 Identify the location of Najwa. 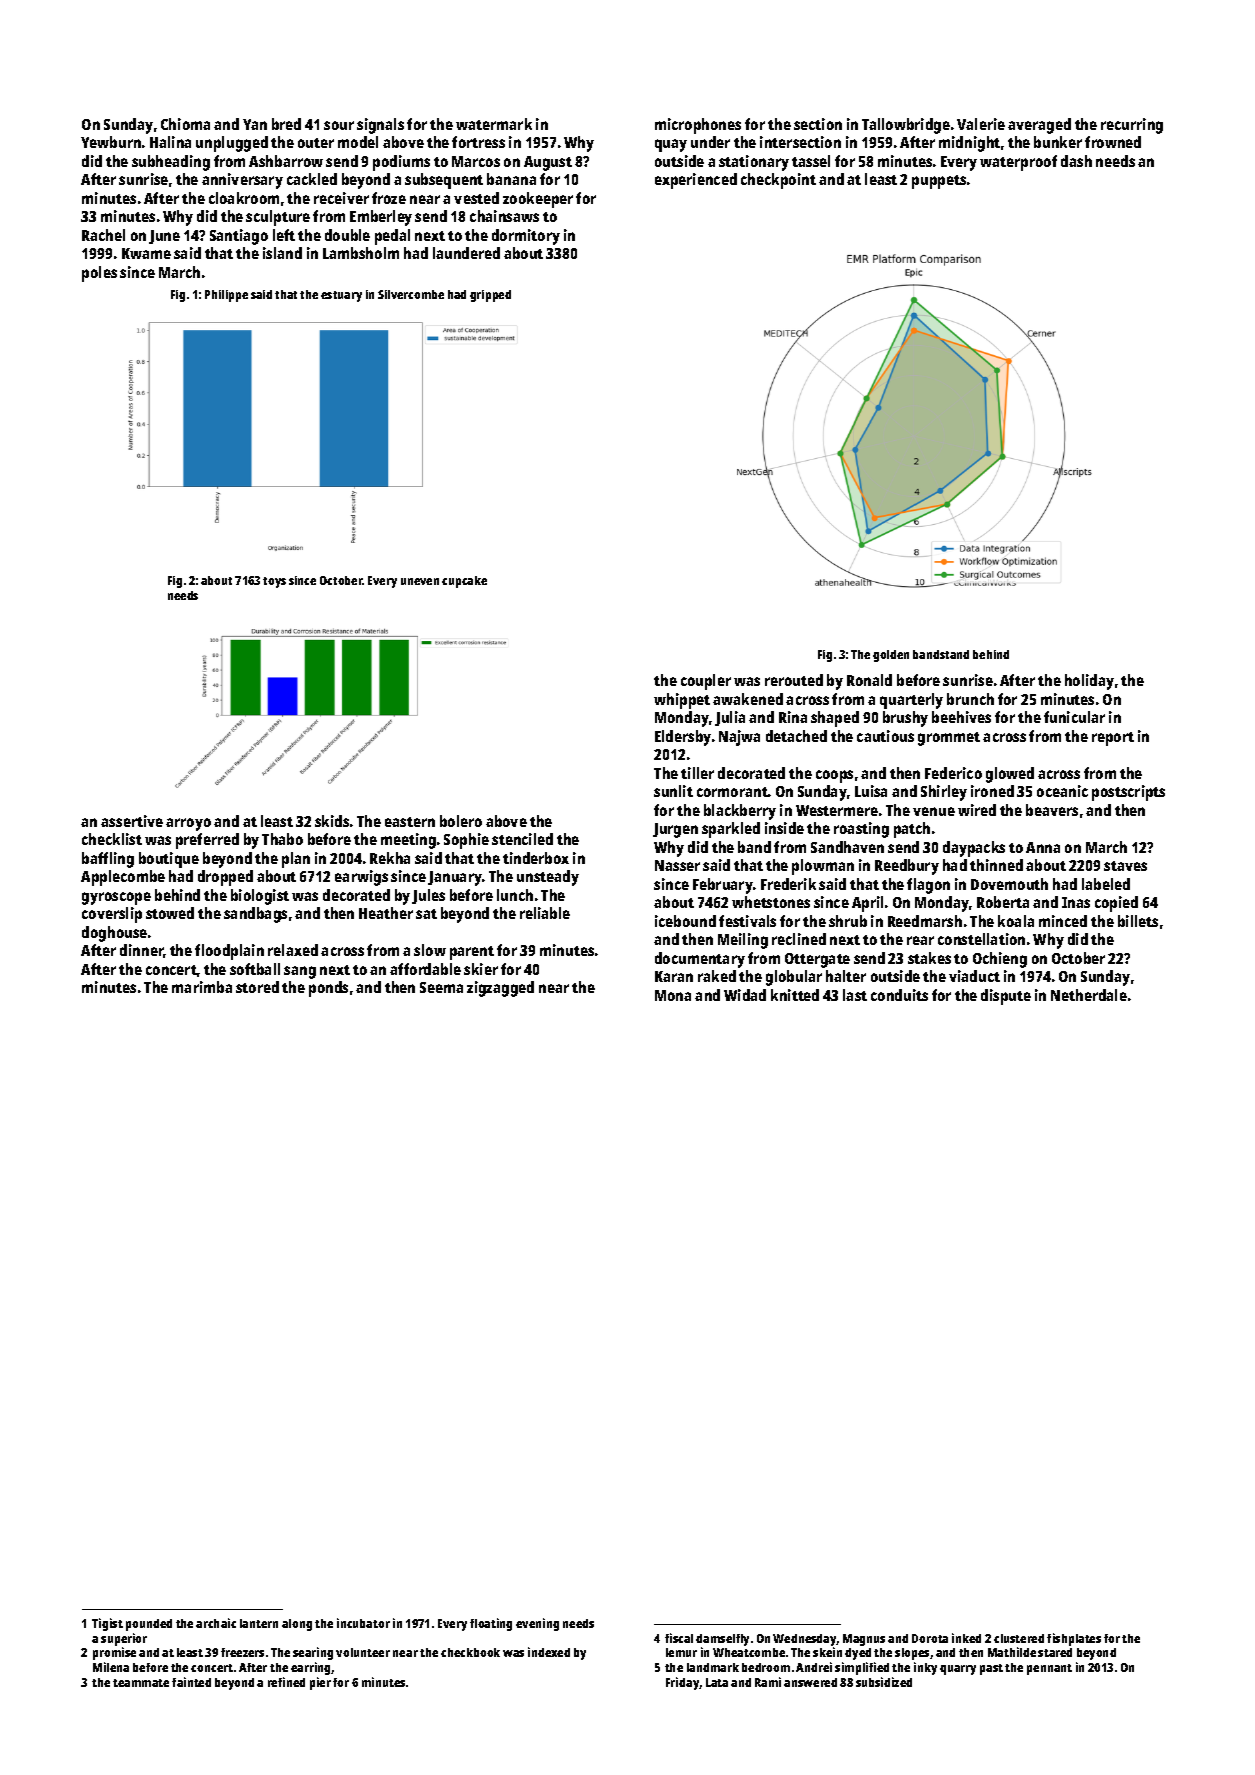
(739, 738).
